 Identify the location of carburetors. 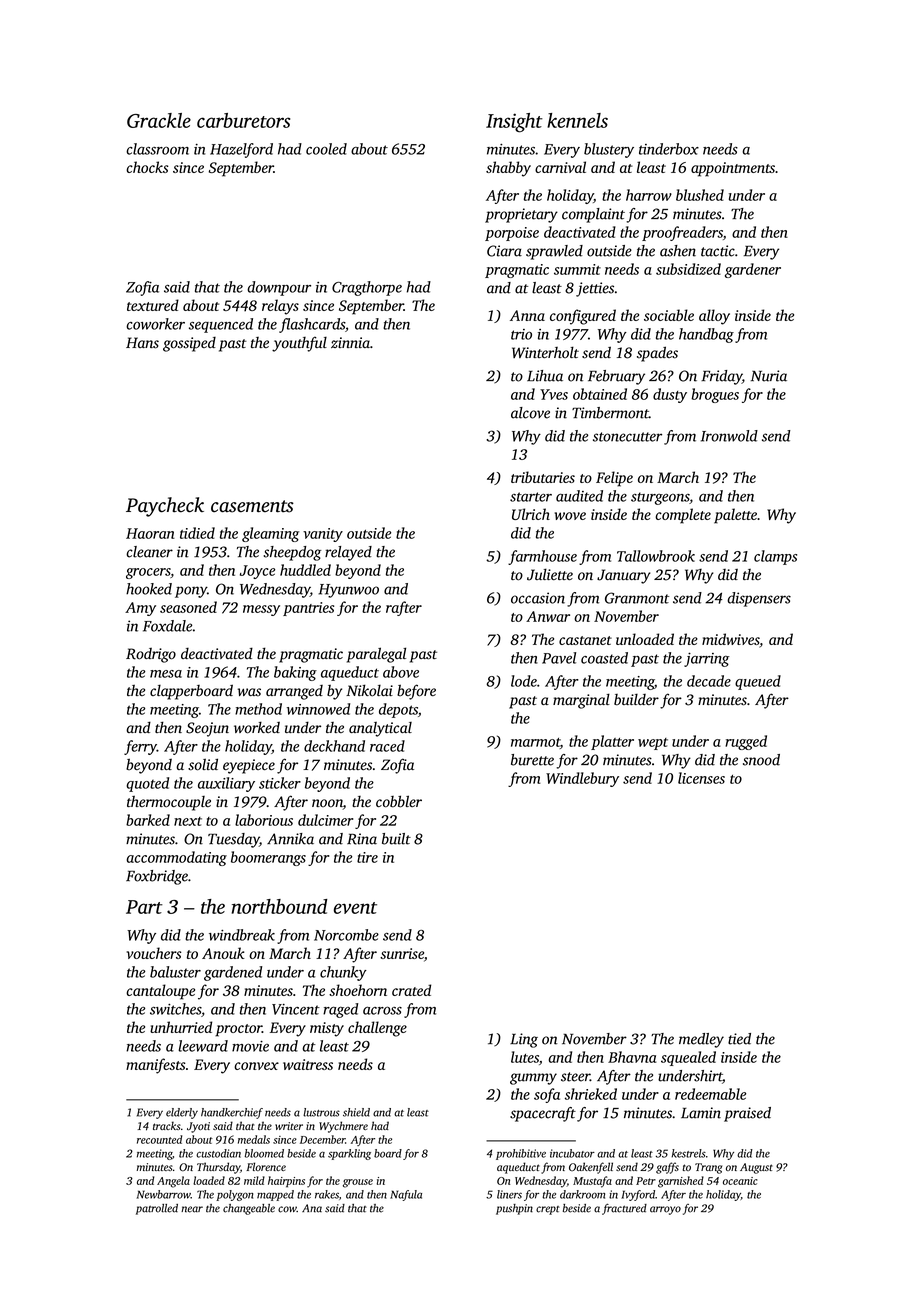
(243, 120).
